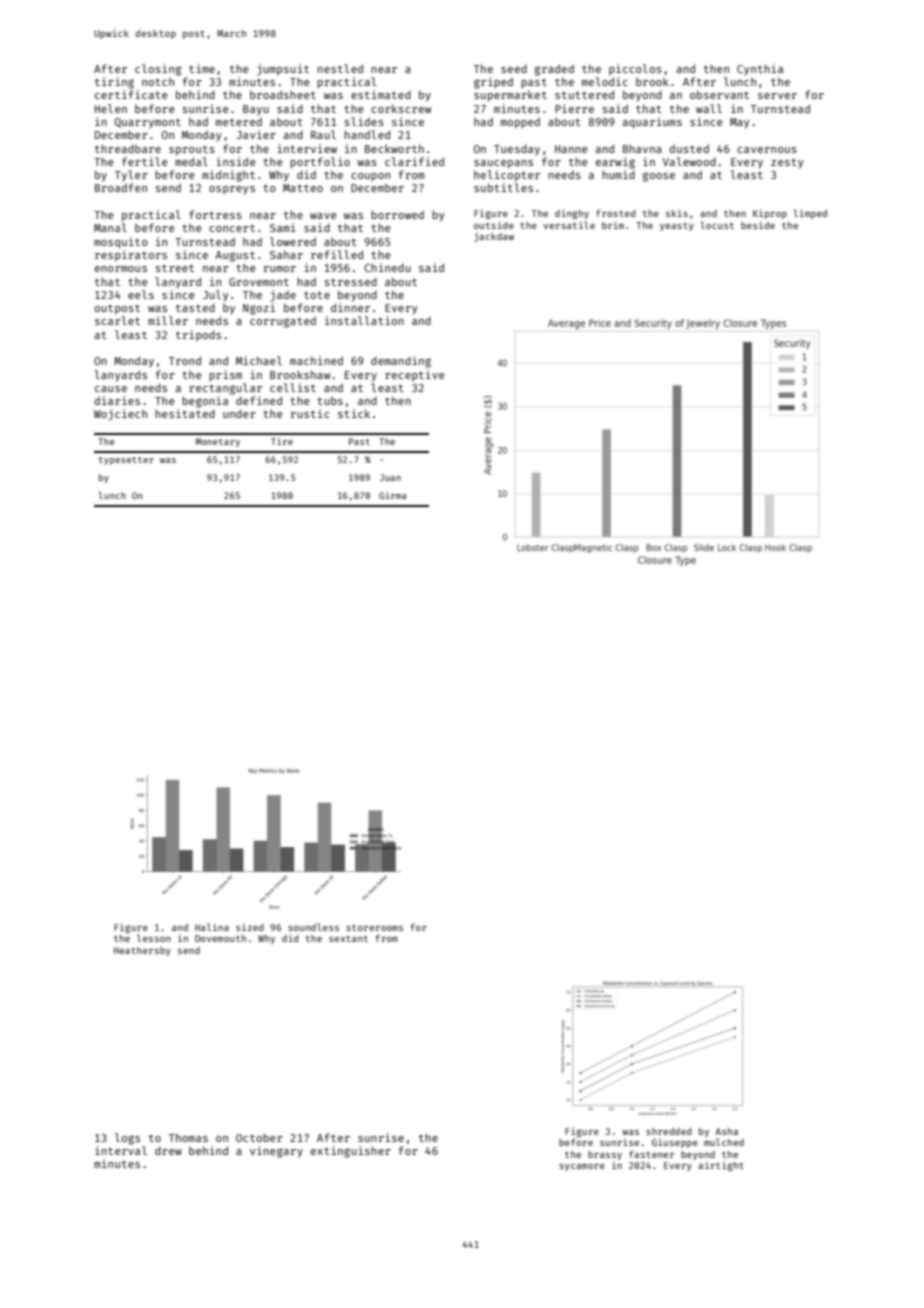 This page has height=1308, width=924. What do you see at coordinates (276, 1152) in the page?
I see `vinegary` at bounding box center [276, 1152].
